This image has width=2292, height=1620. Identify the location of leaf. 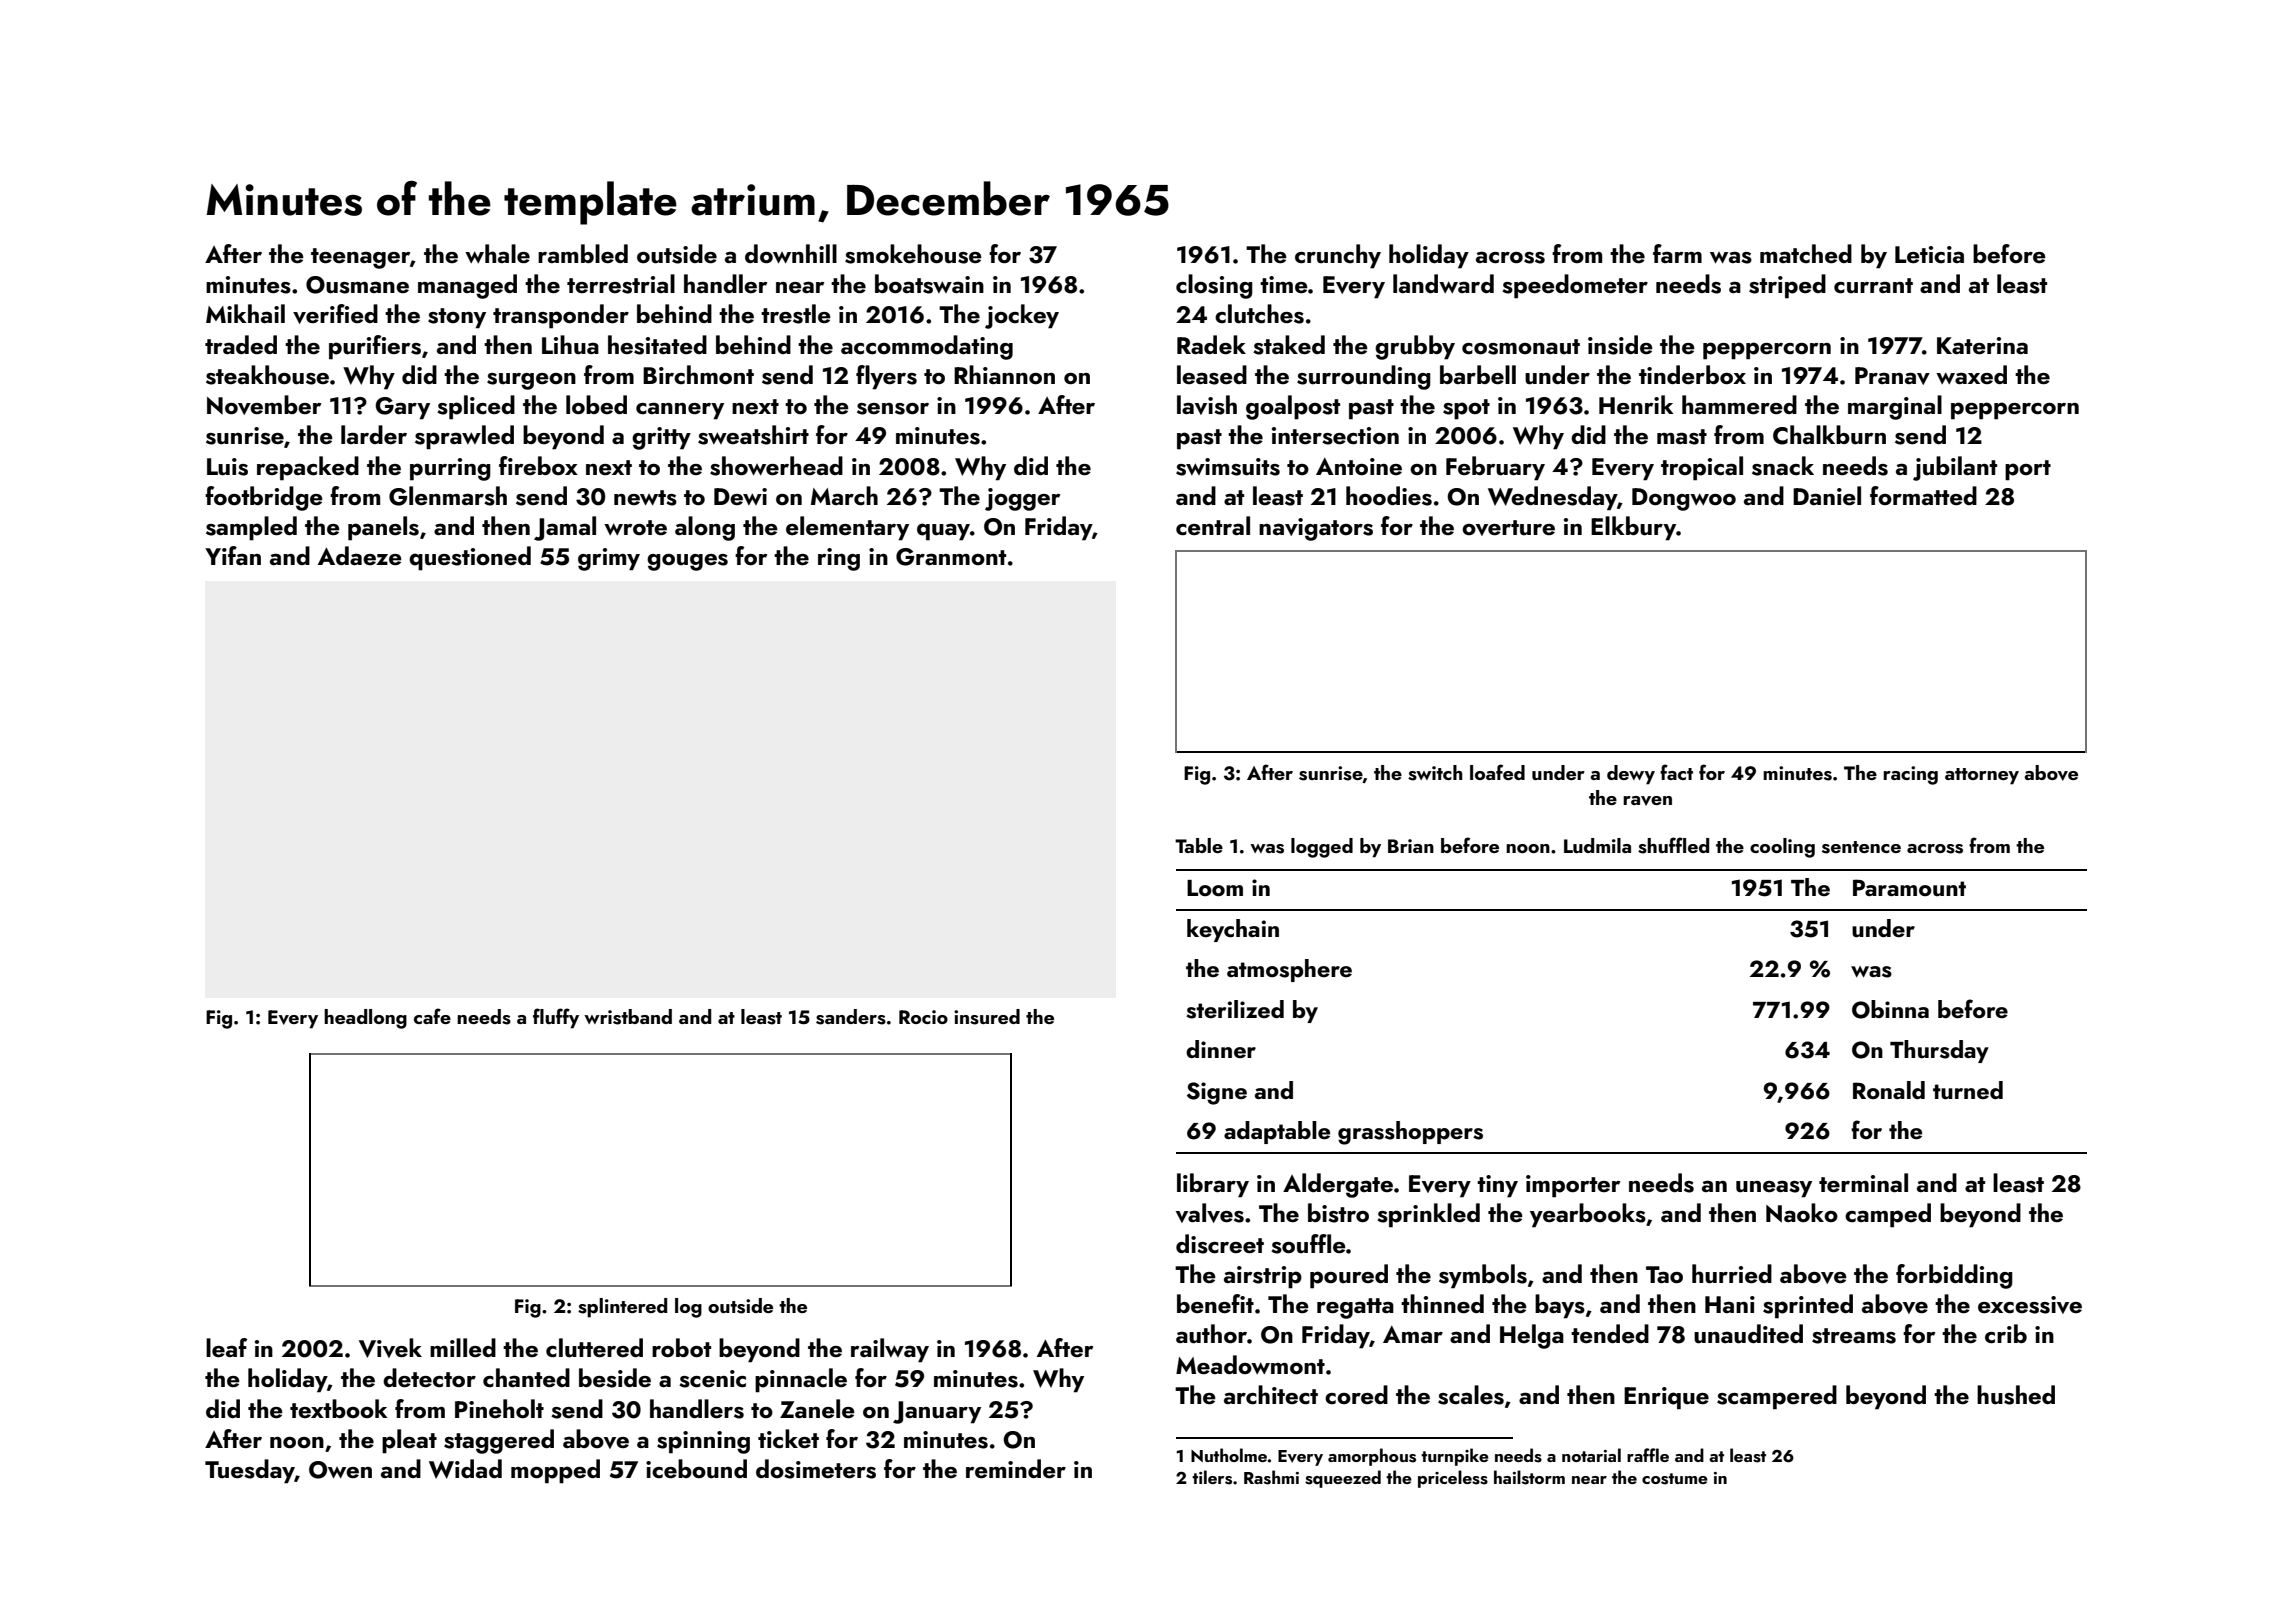
(226, 1347).
